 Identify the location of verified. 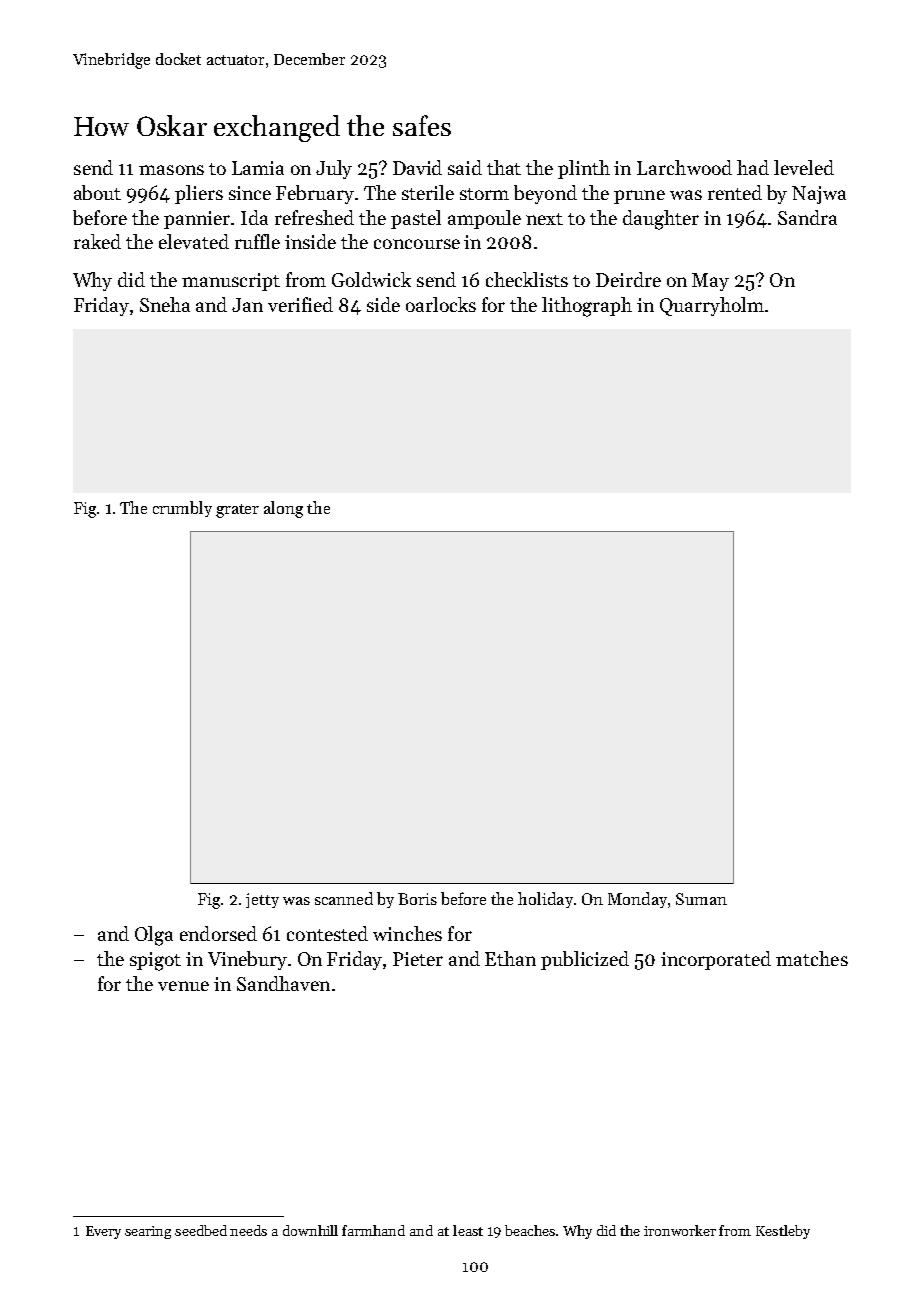
(300, 304).
